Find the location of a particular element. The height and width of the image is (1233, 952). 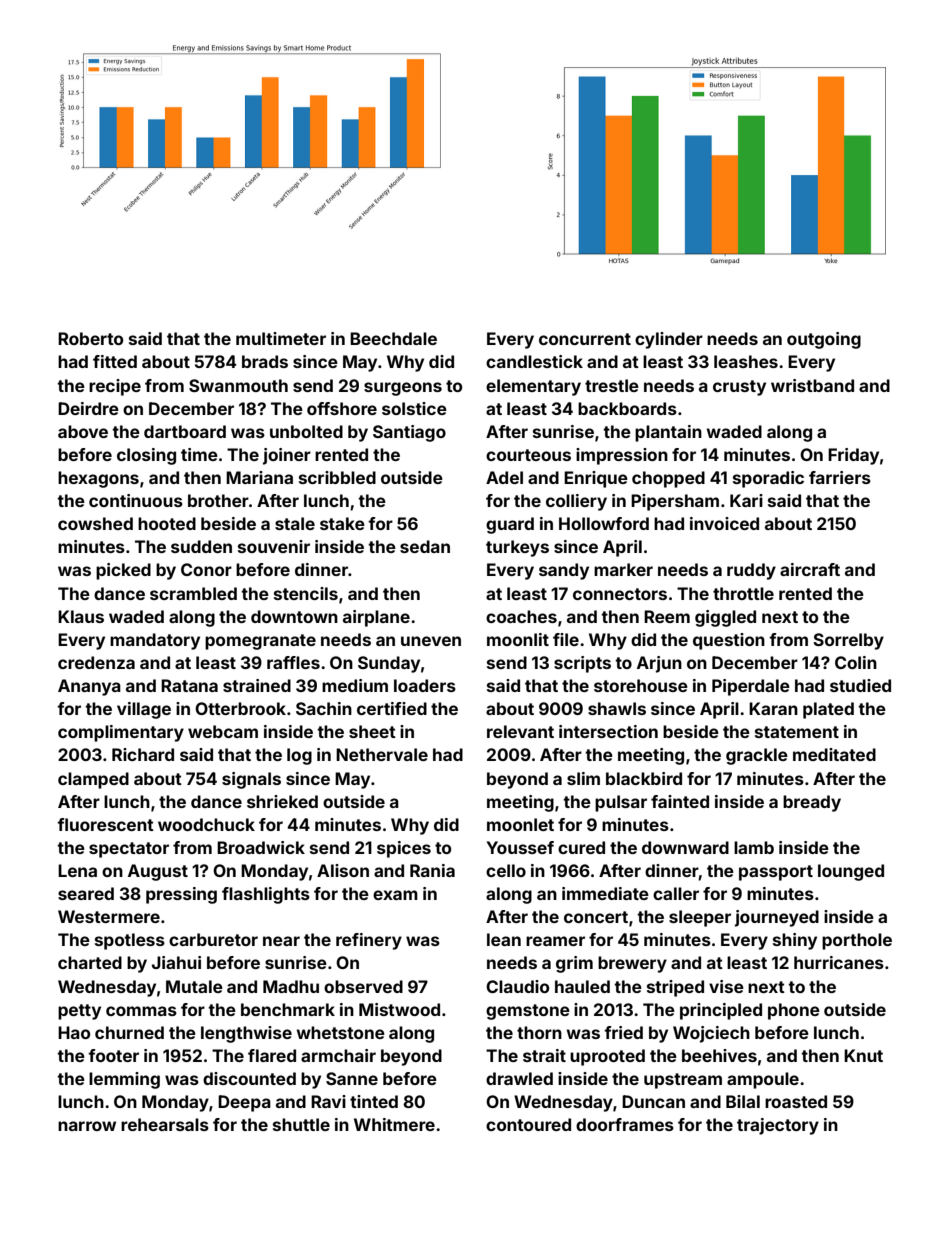

Hollowford is located at coordinates (604, 523).
